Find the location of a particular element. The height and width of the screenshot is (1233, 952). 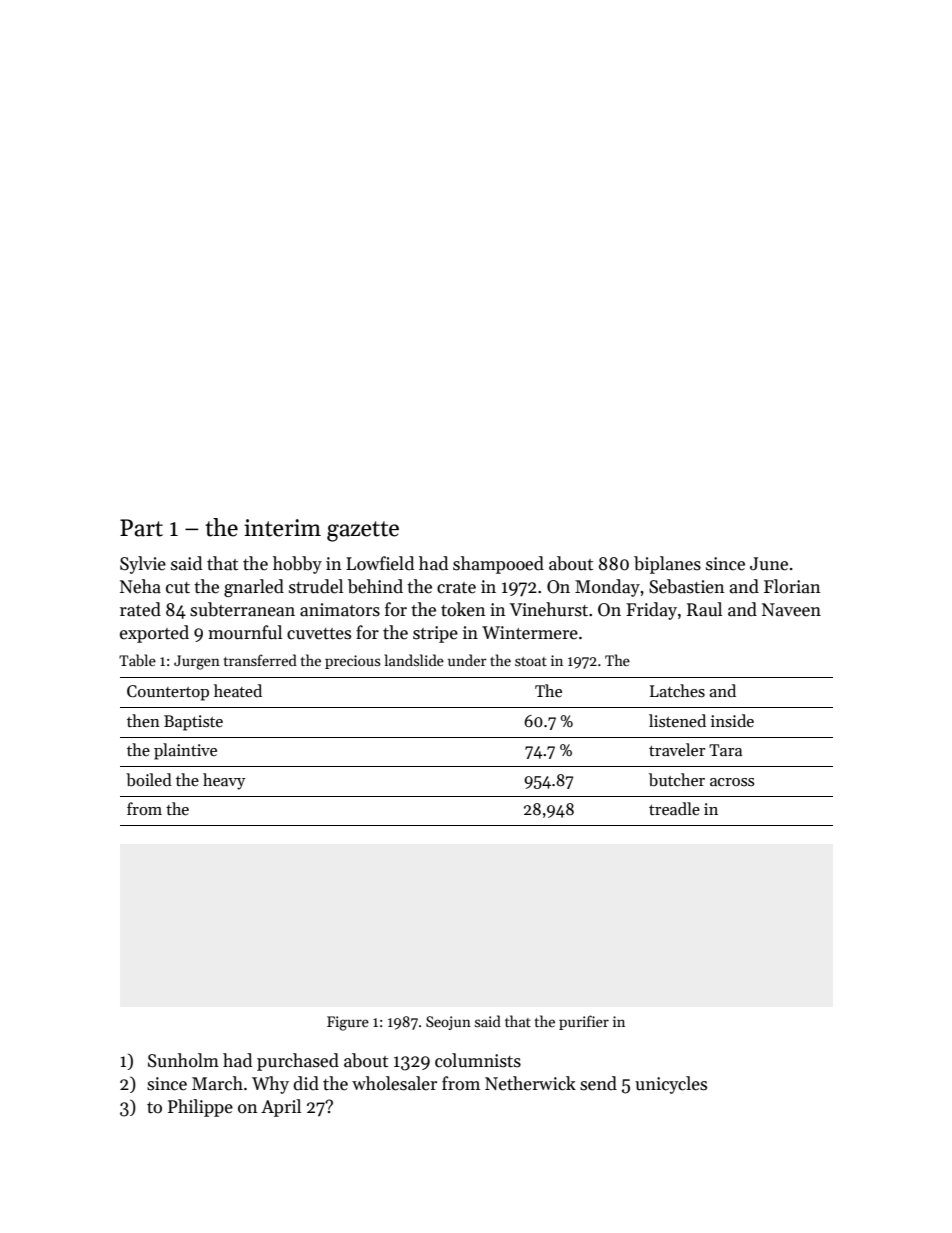

gazette is located at coordinates (363, 531).
